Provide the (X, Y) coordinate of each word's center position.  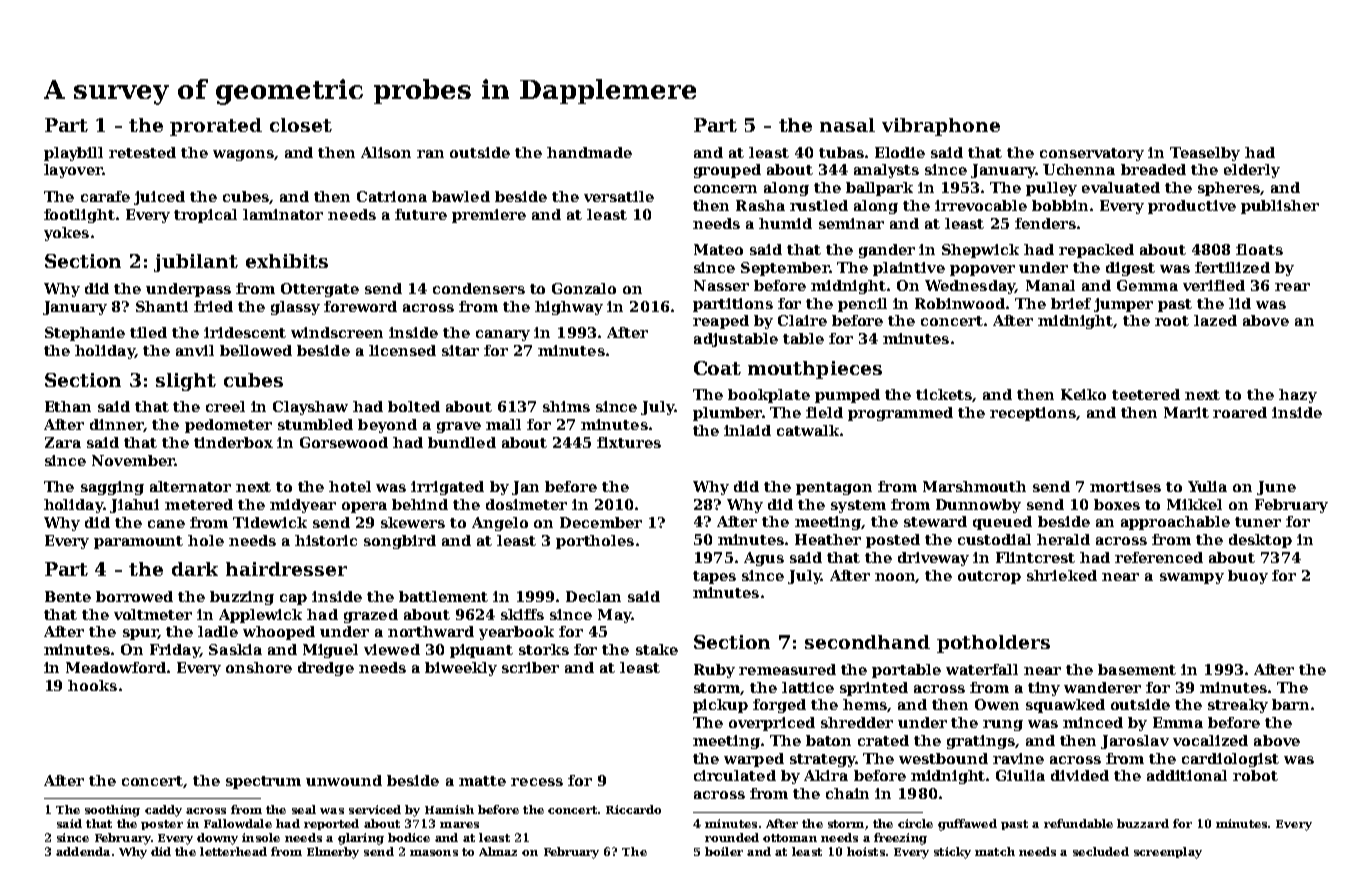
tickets (944, 395)
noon (895, 578)
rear (1292, 287)
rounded (732, 837)
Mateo (718, 249)
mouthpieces (815, 370)
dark (195, 569)
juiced (159, 198)
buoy (1248, 577)
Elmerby (333, 853)
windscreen (337, 332)
